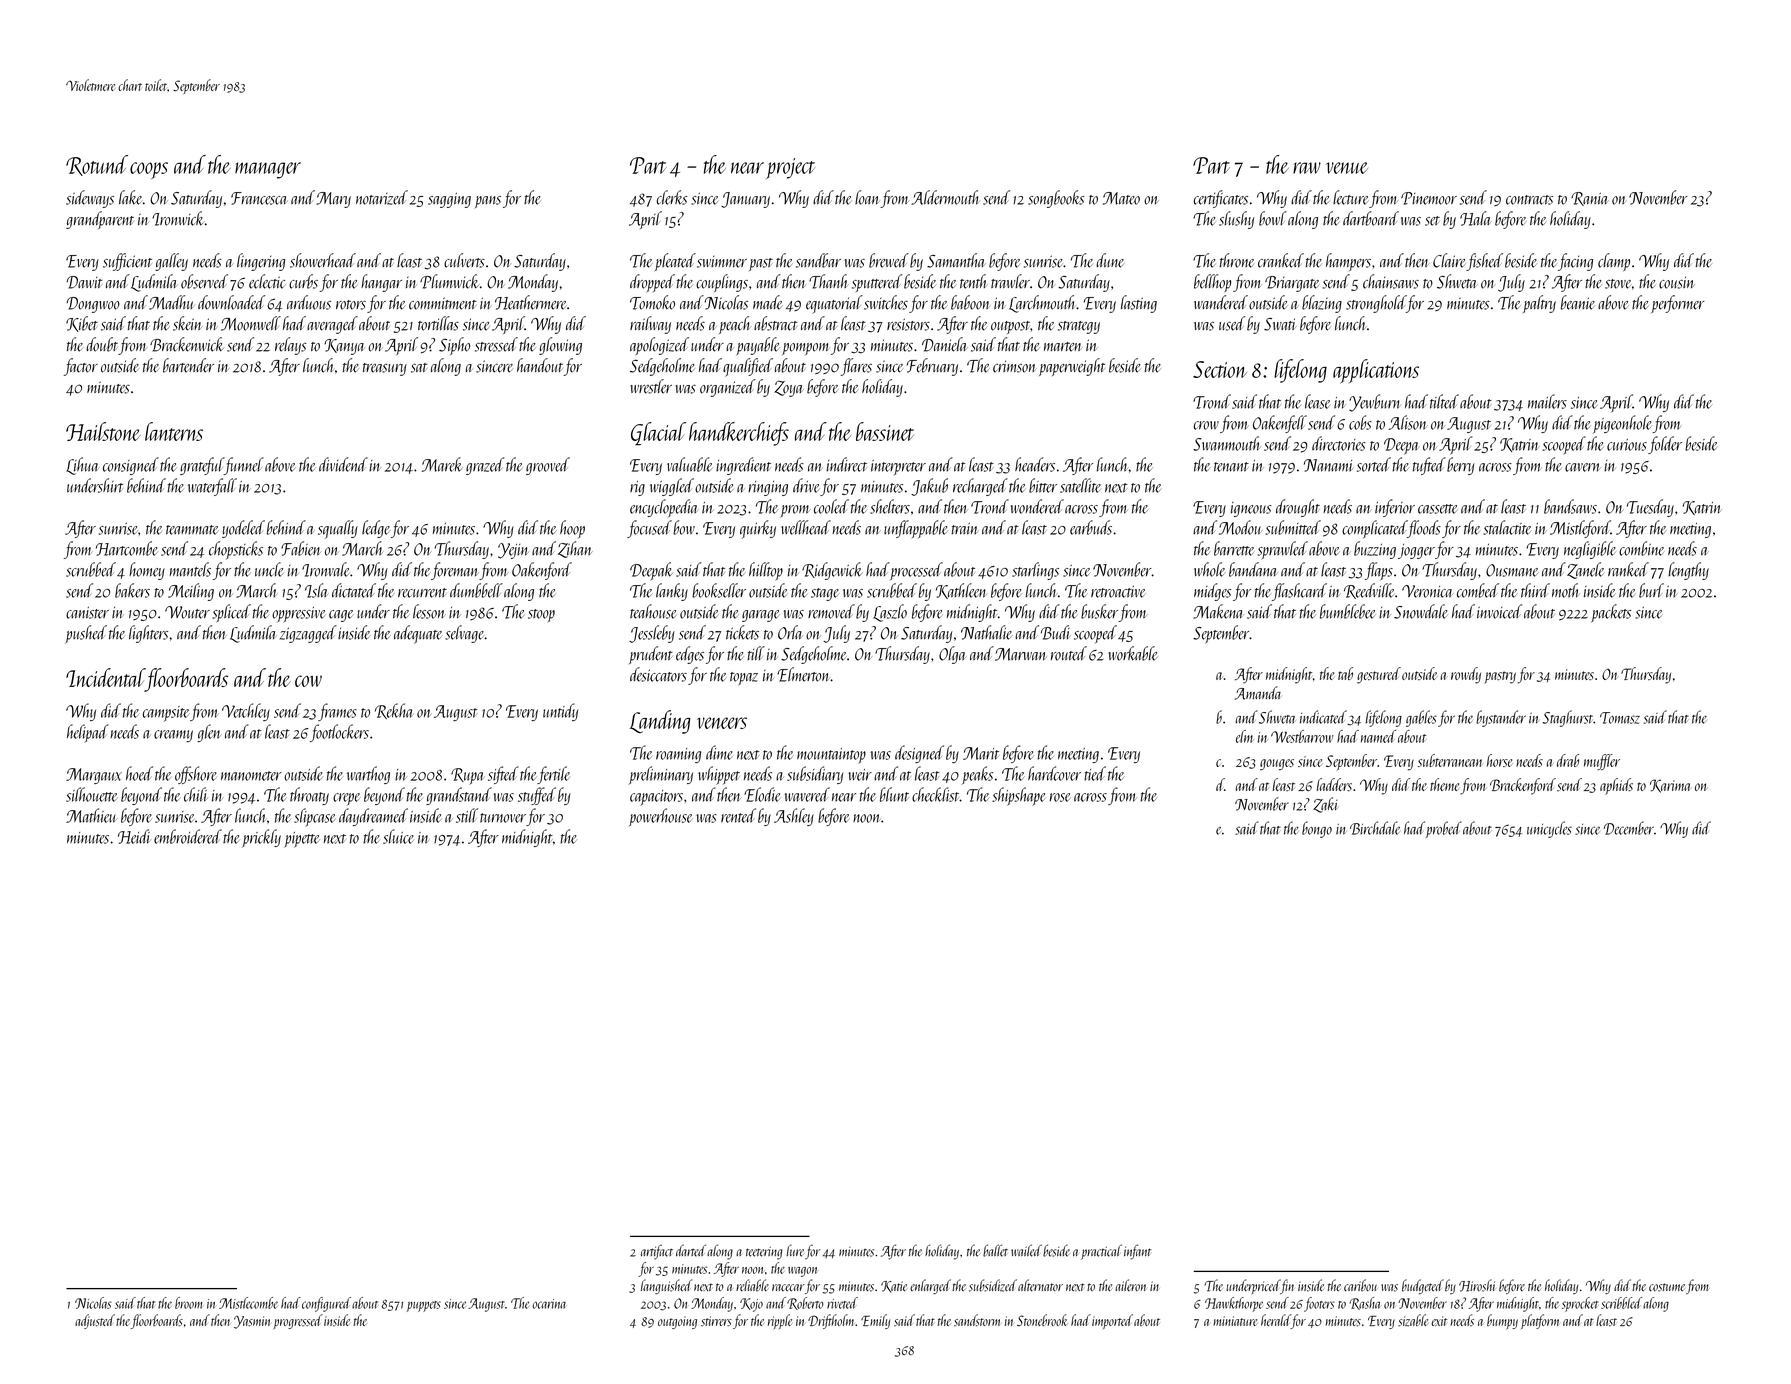  I want to click on prickly, so click(261, 838).
